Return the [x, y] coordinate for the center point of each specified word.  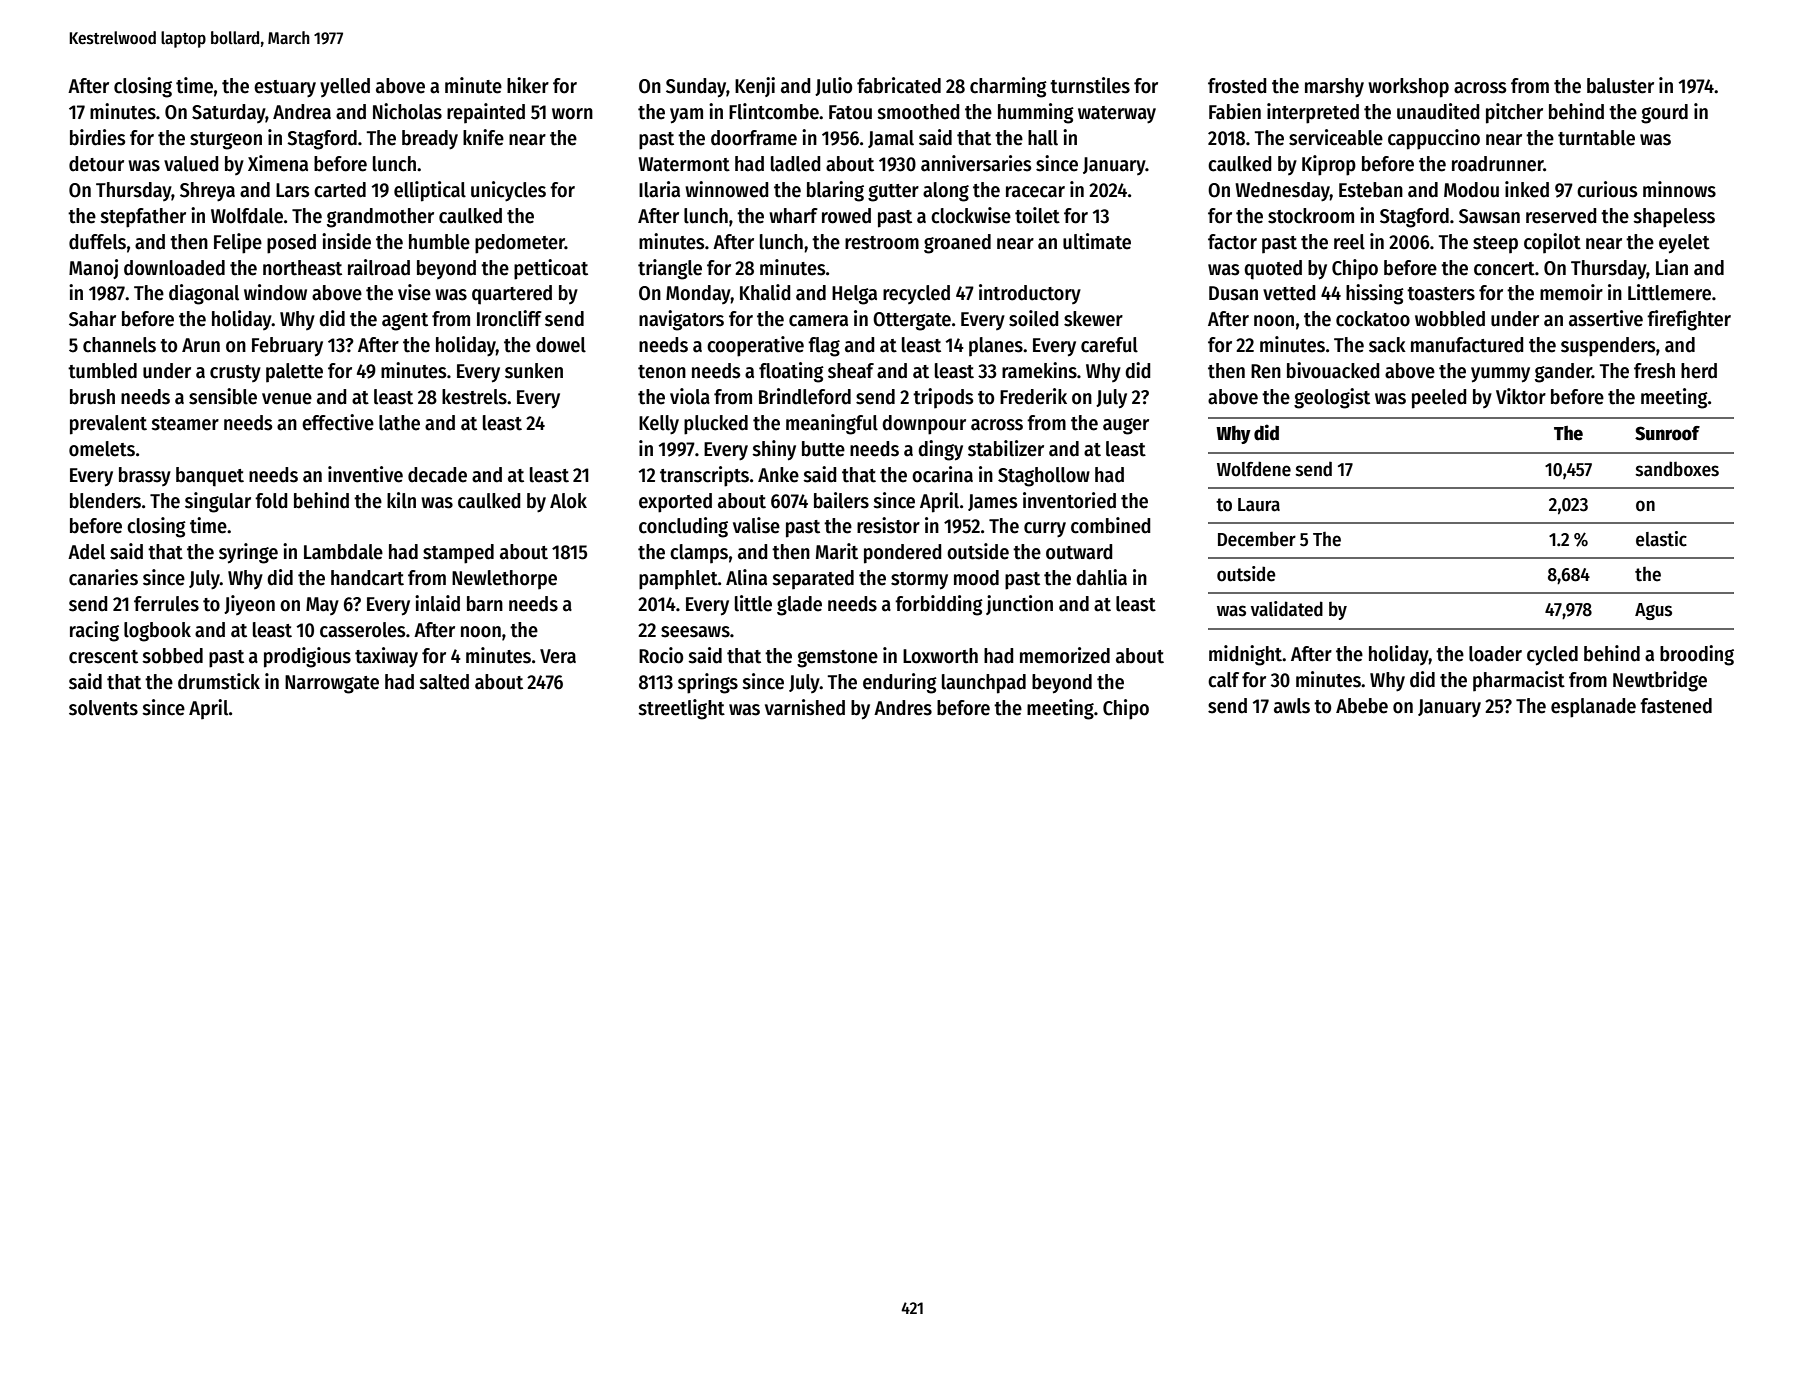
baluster [1620, 86]
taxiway [386, 657]
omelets [102, 449]
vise [414, 292]
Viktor [1521, 396]
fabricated [899, 85]
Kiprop [1329, 165]
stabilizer [1006, 448]
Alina [746, 577]
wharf [793, 216]
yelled [345, 87]
